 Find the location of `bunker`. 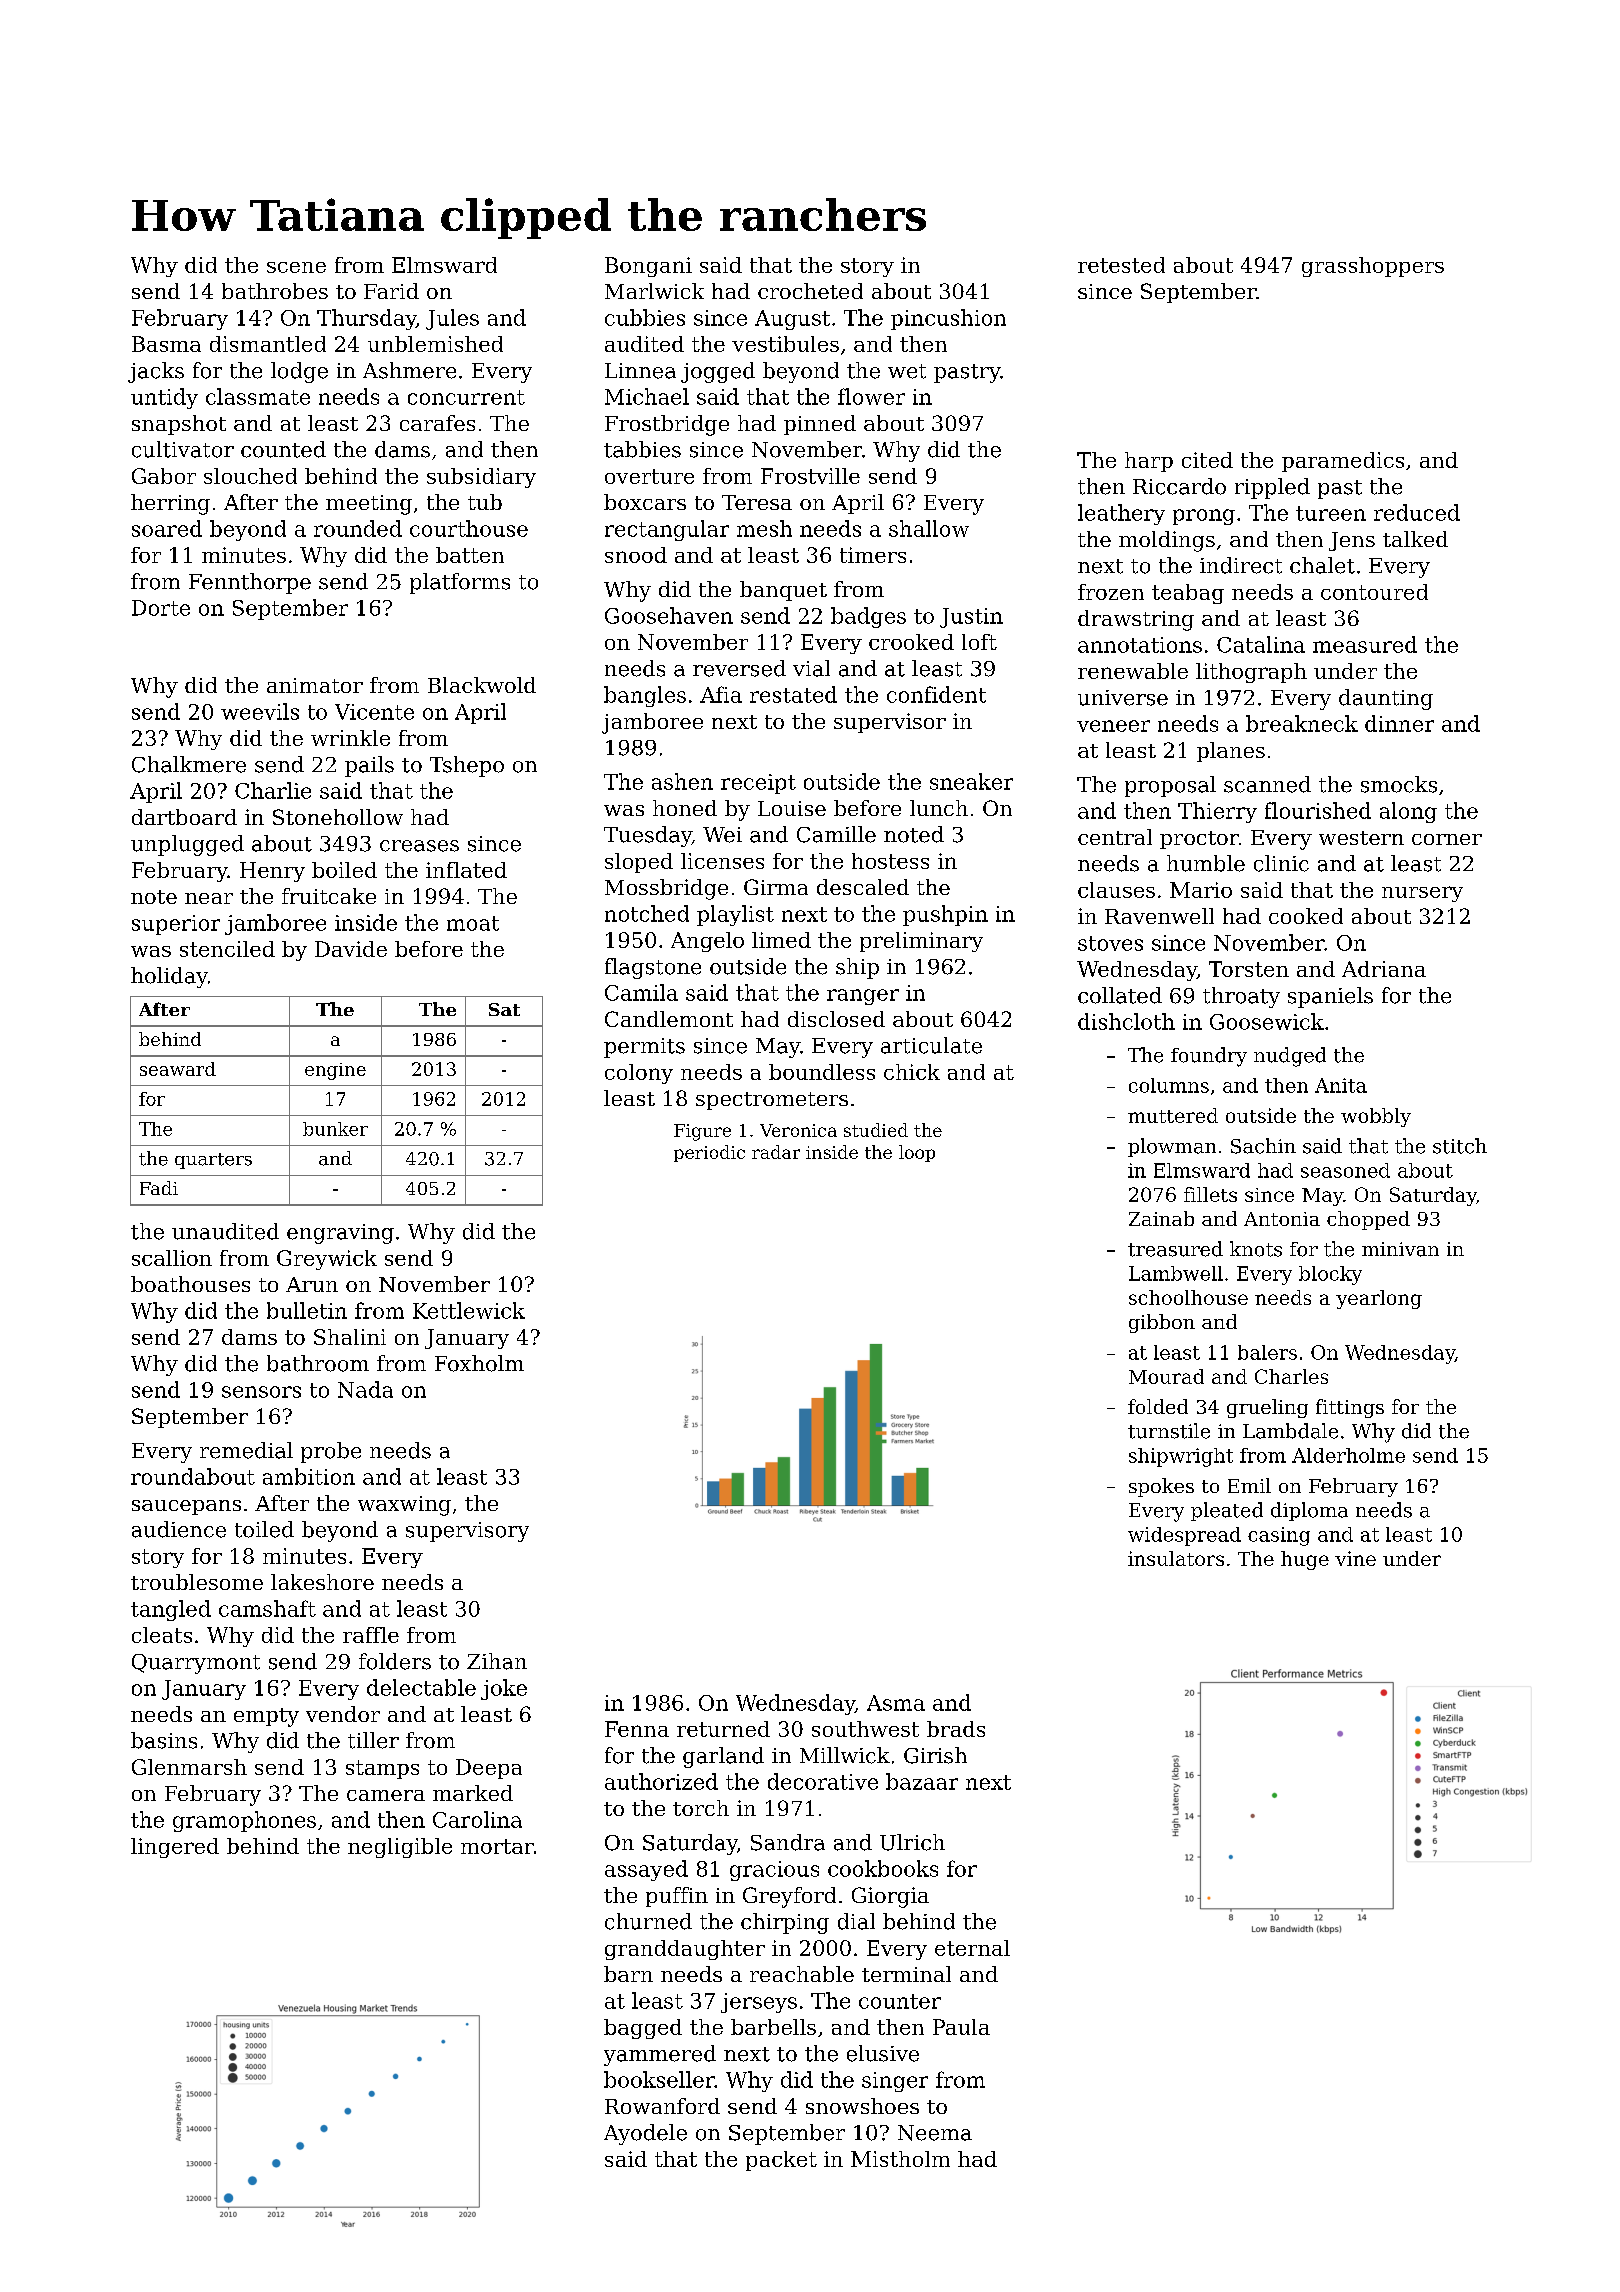

bunker is located at coordinates (335, 1129).
